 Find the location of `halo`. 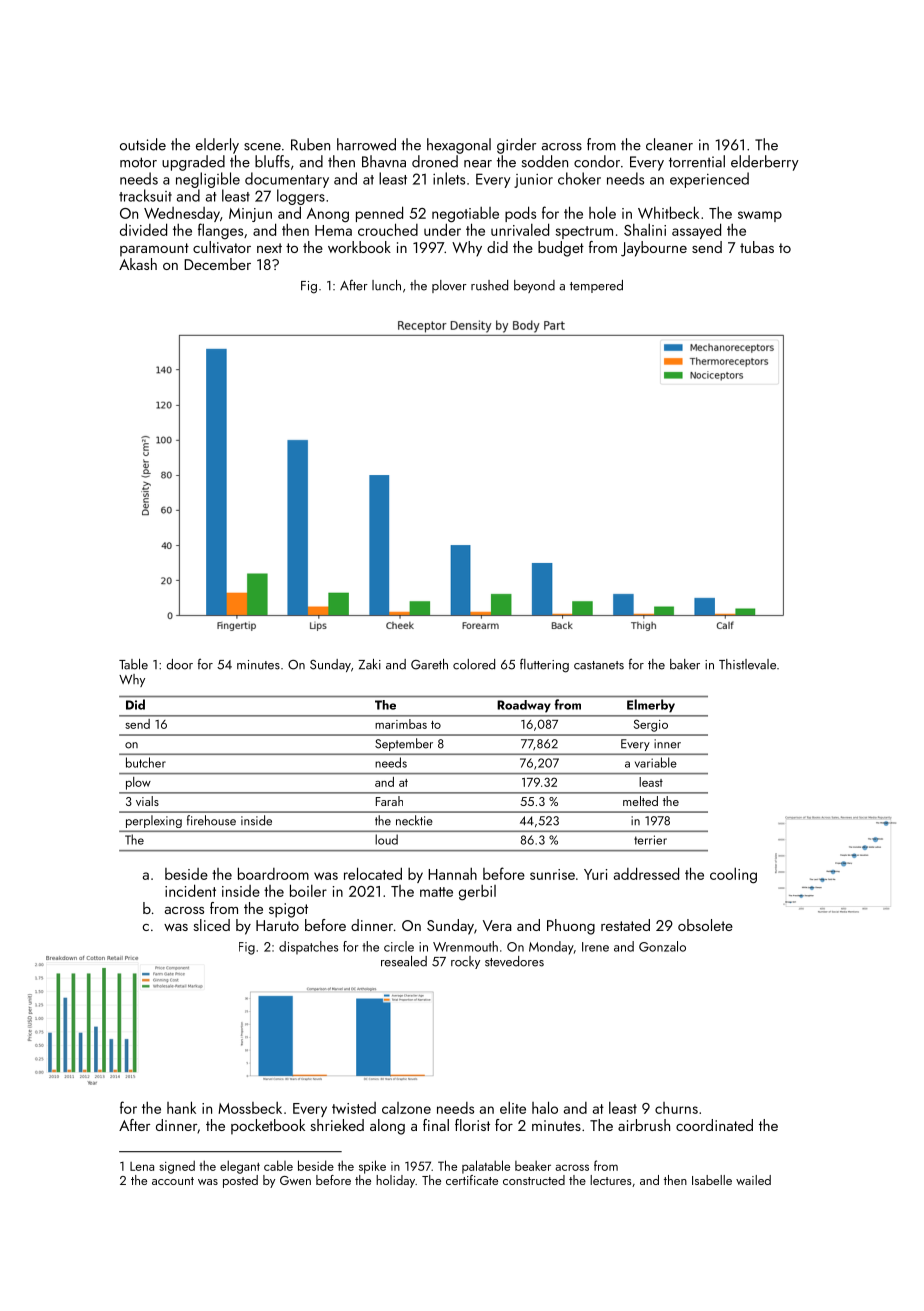

halo is located at coordinates (545, 1107).
